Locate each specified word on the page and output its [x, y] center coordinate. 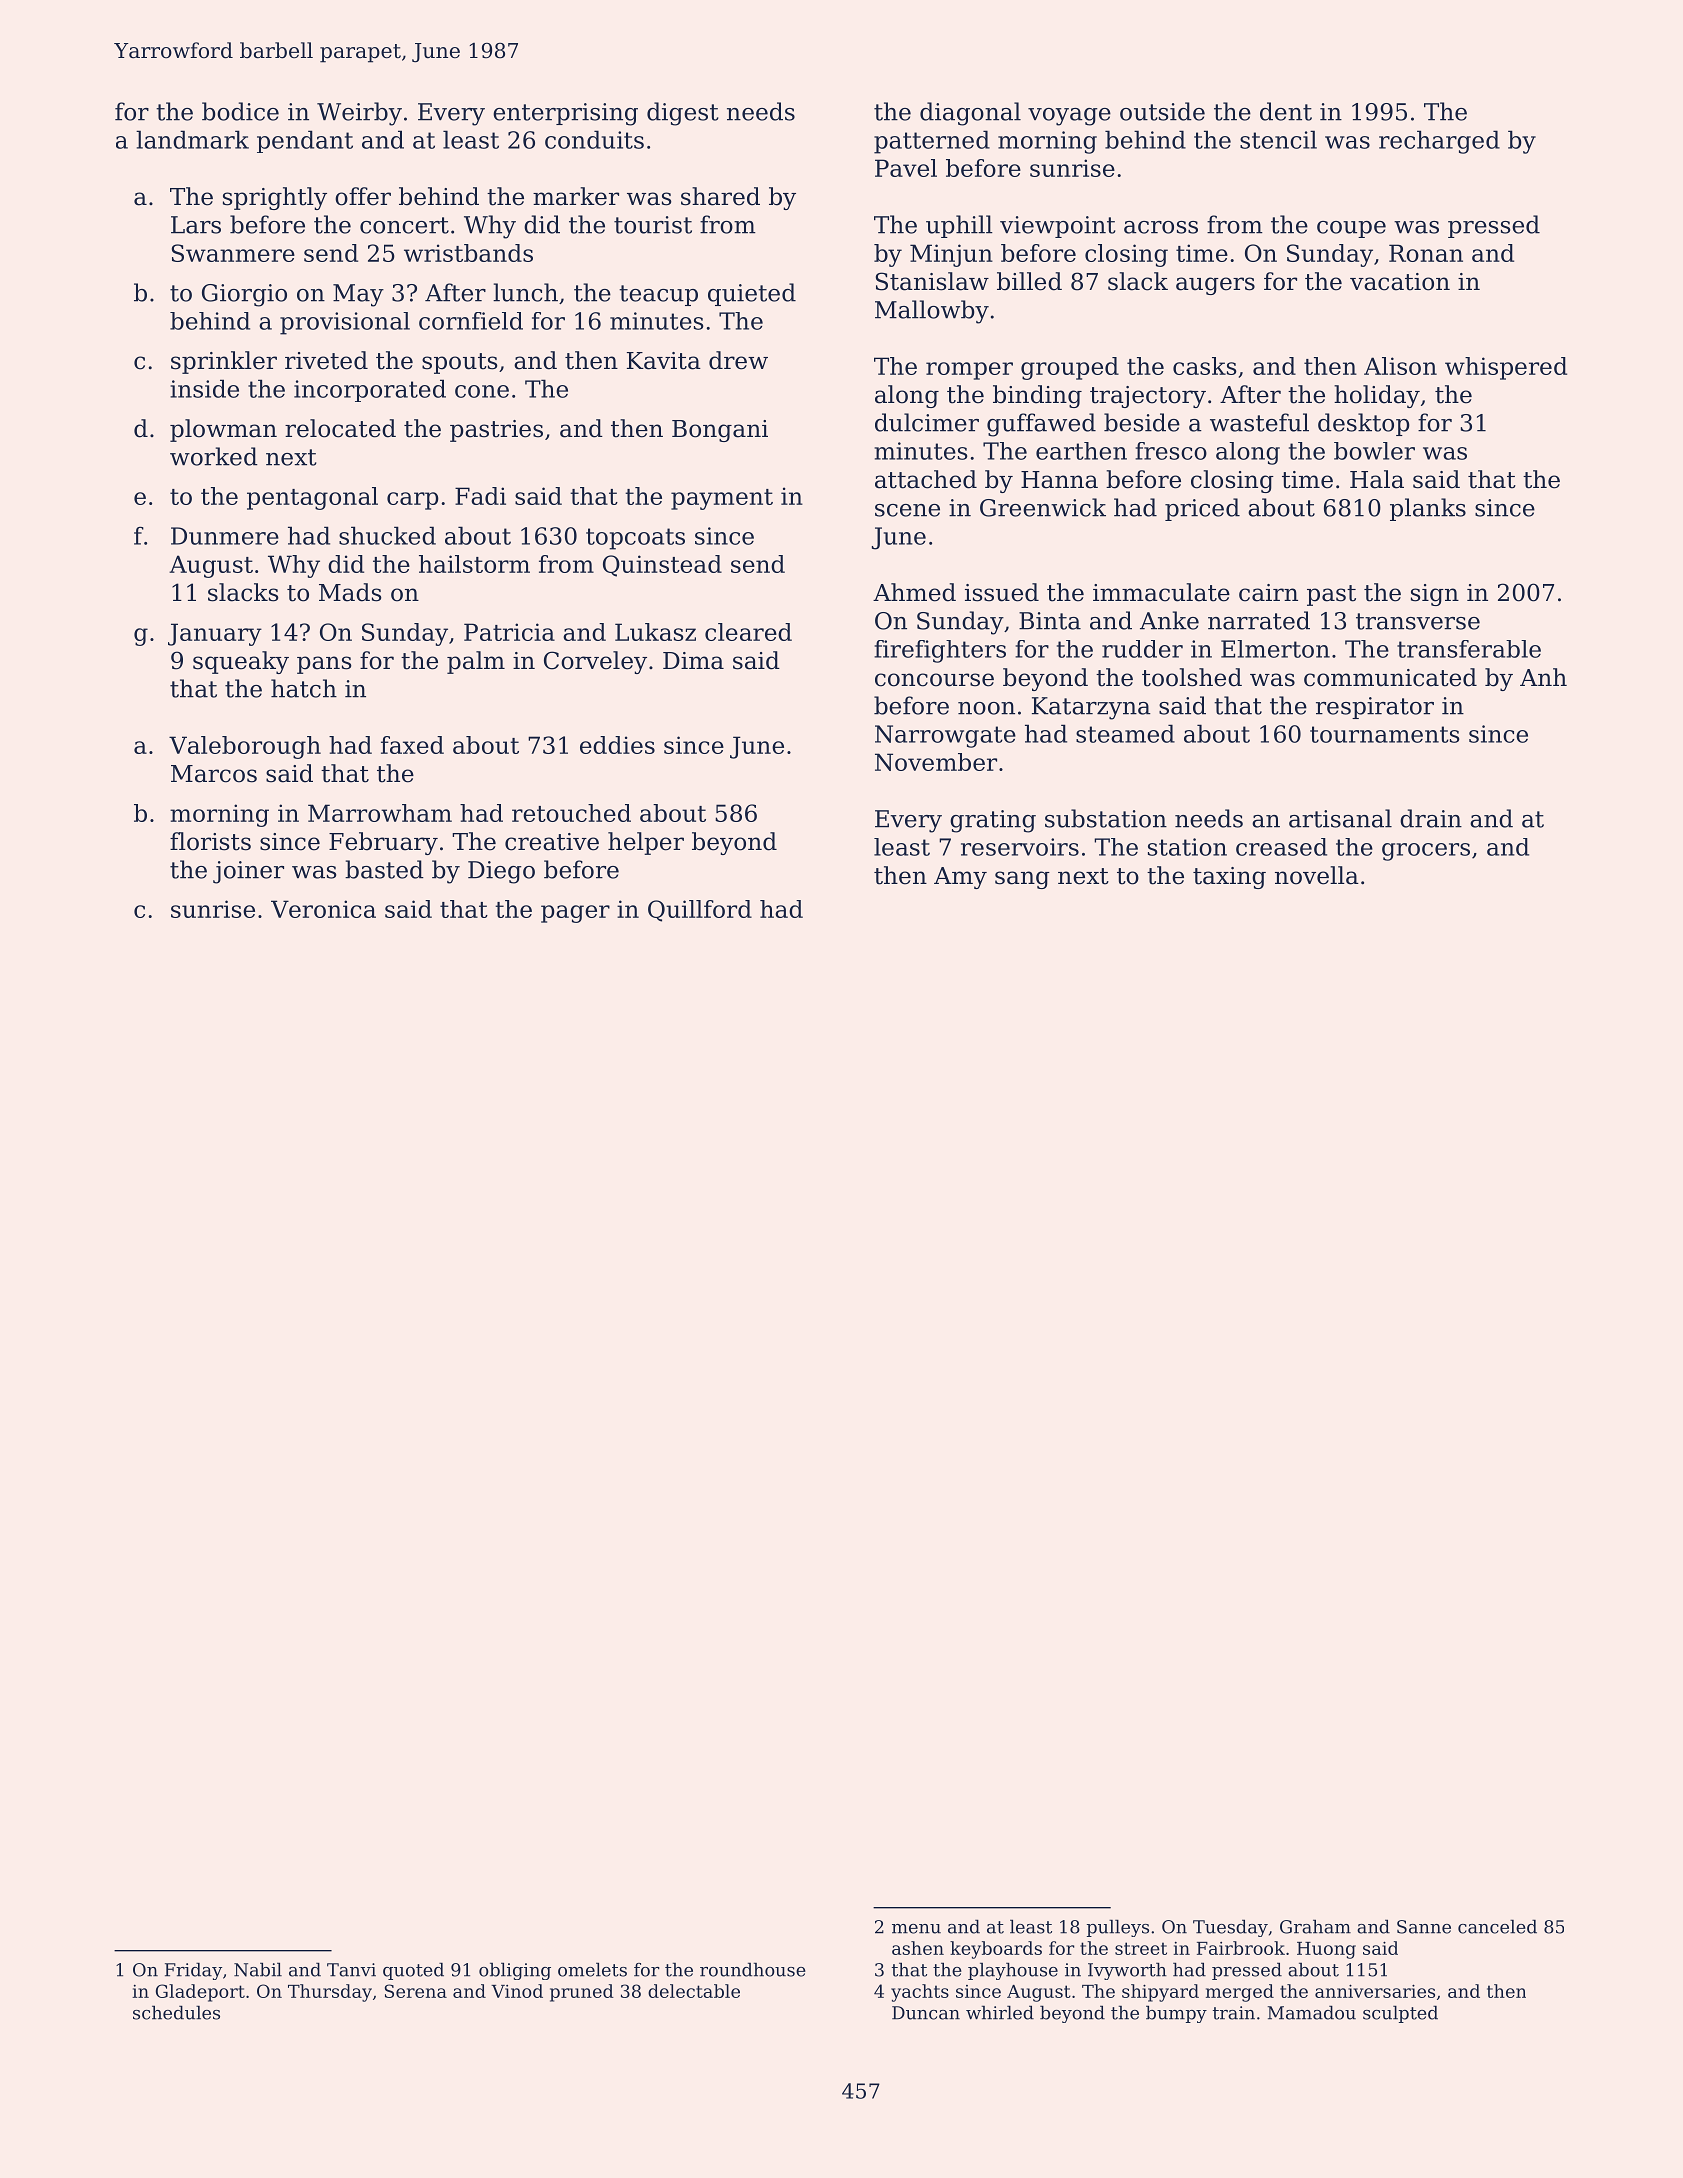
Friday [193, 1971]
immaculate [1161, 592]
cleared [748, 632]
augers [1215, 286]
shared [720, 196]
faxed [412, 745]
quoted [413, 1971]
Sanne [1424, 1927]
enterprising [565, 114]
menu [916, 1929]
